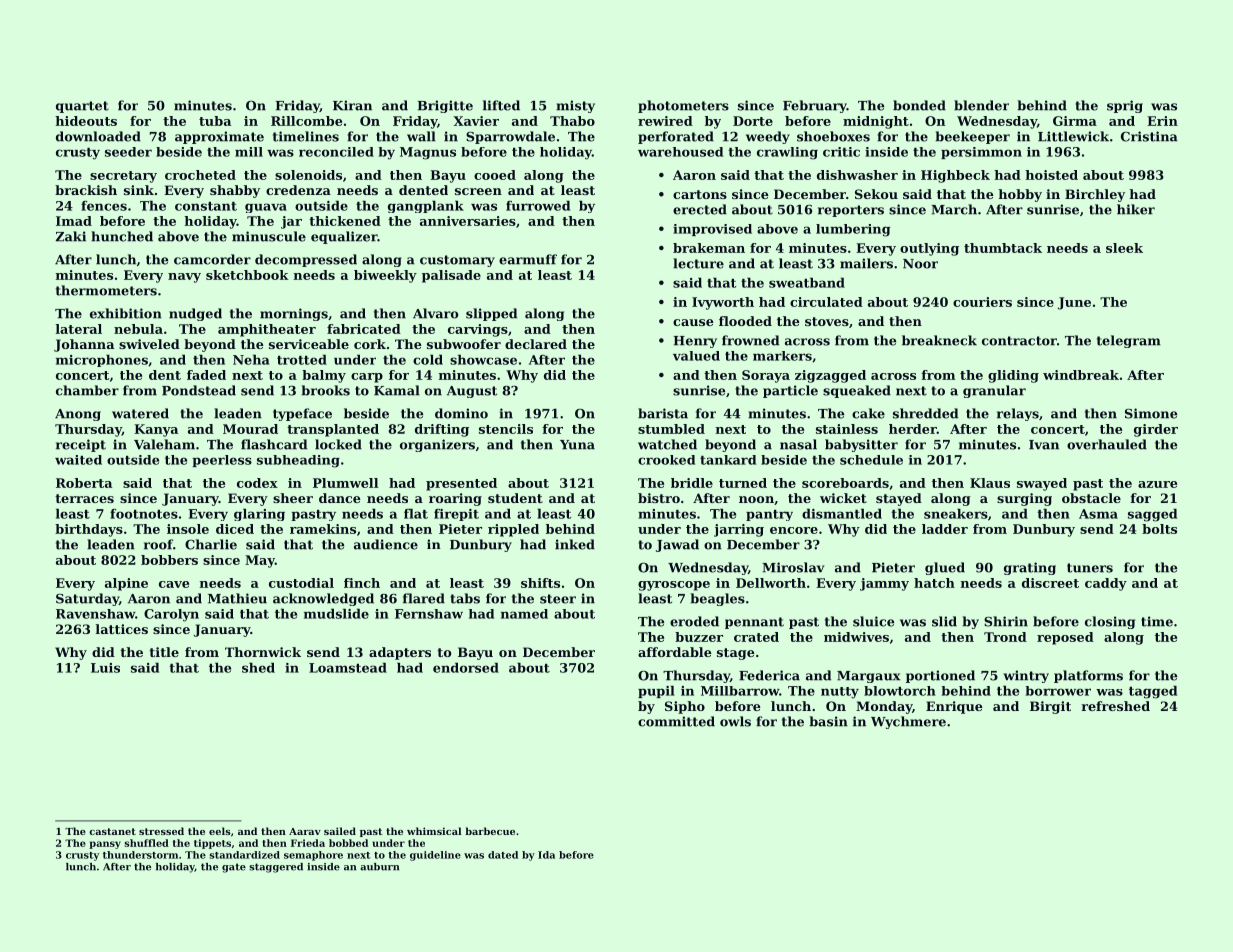  Describe the element at coordinates (105, 845) in the screenshot. I see `pansy` at that location.
